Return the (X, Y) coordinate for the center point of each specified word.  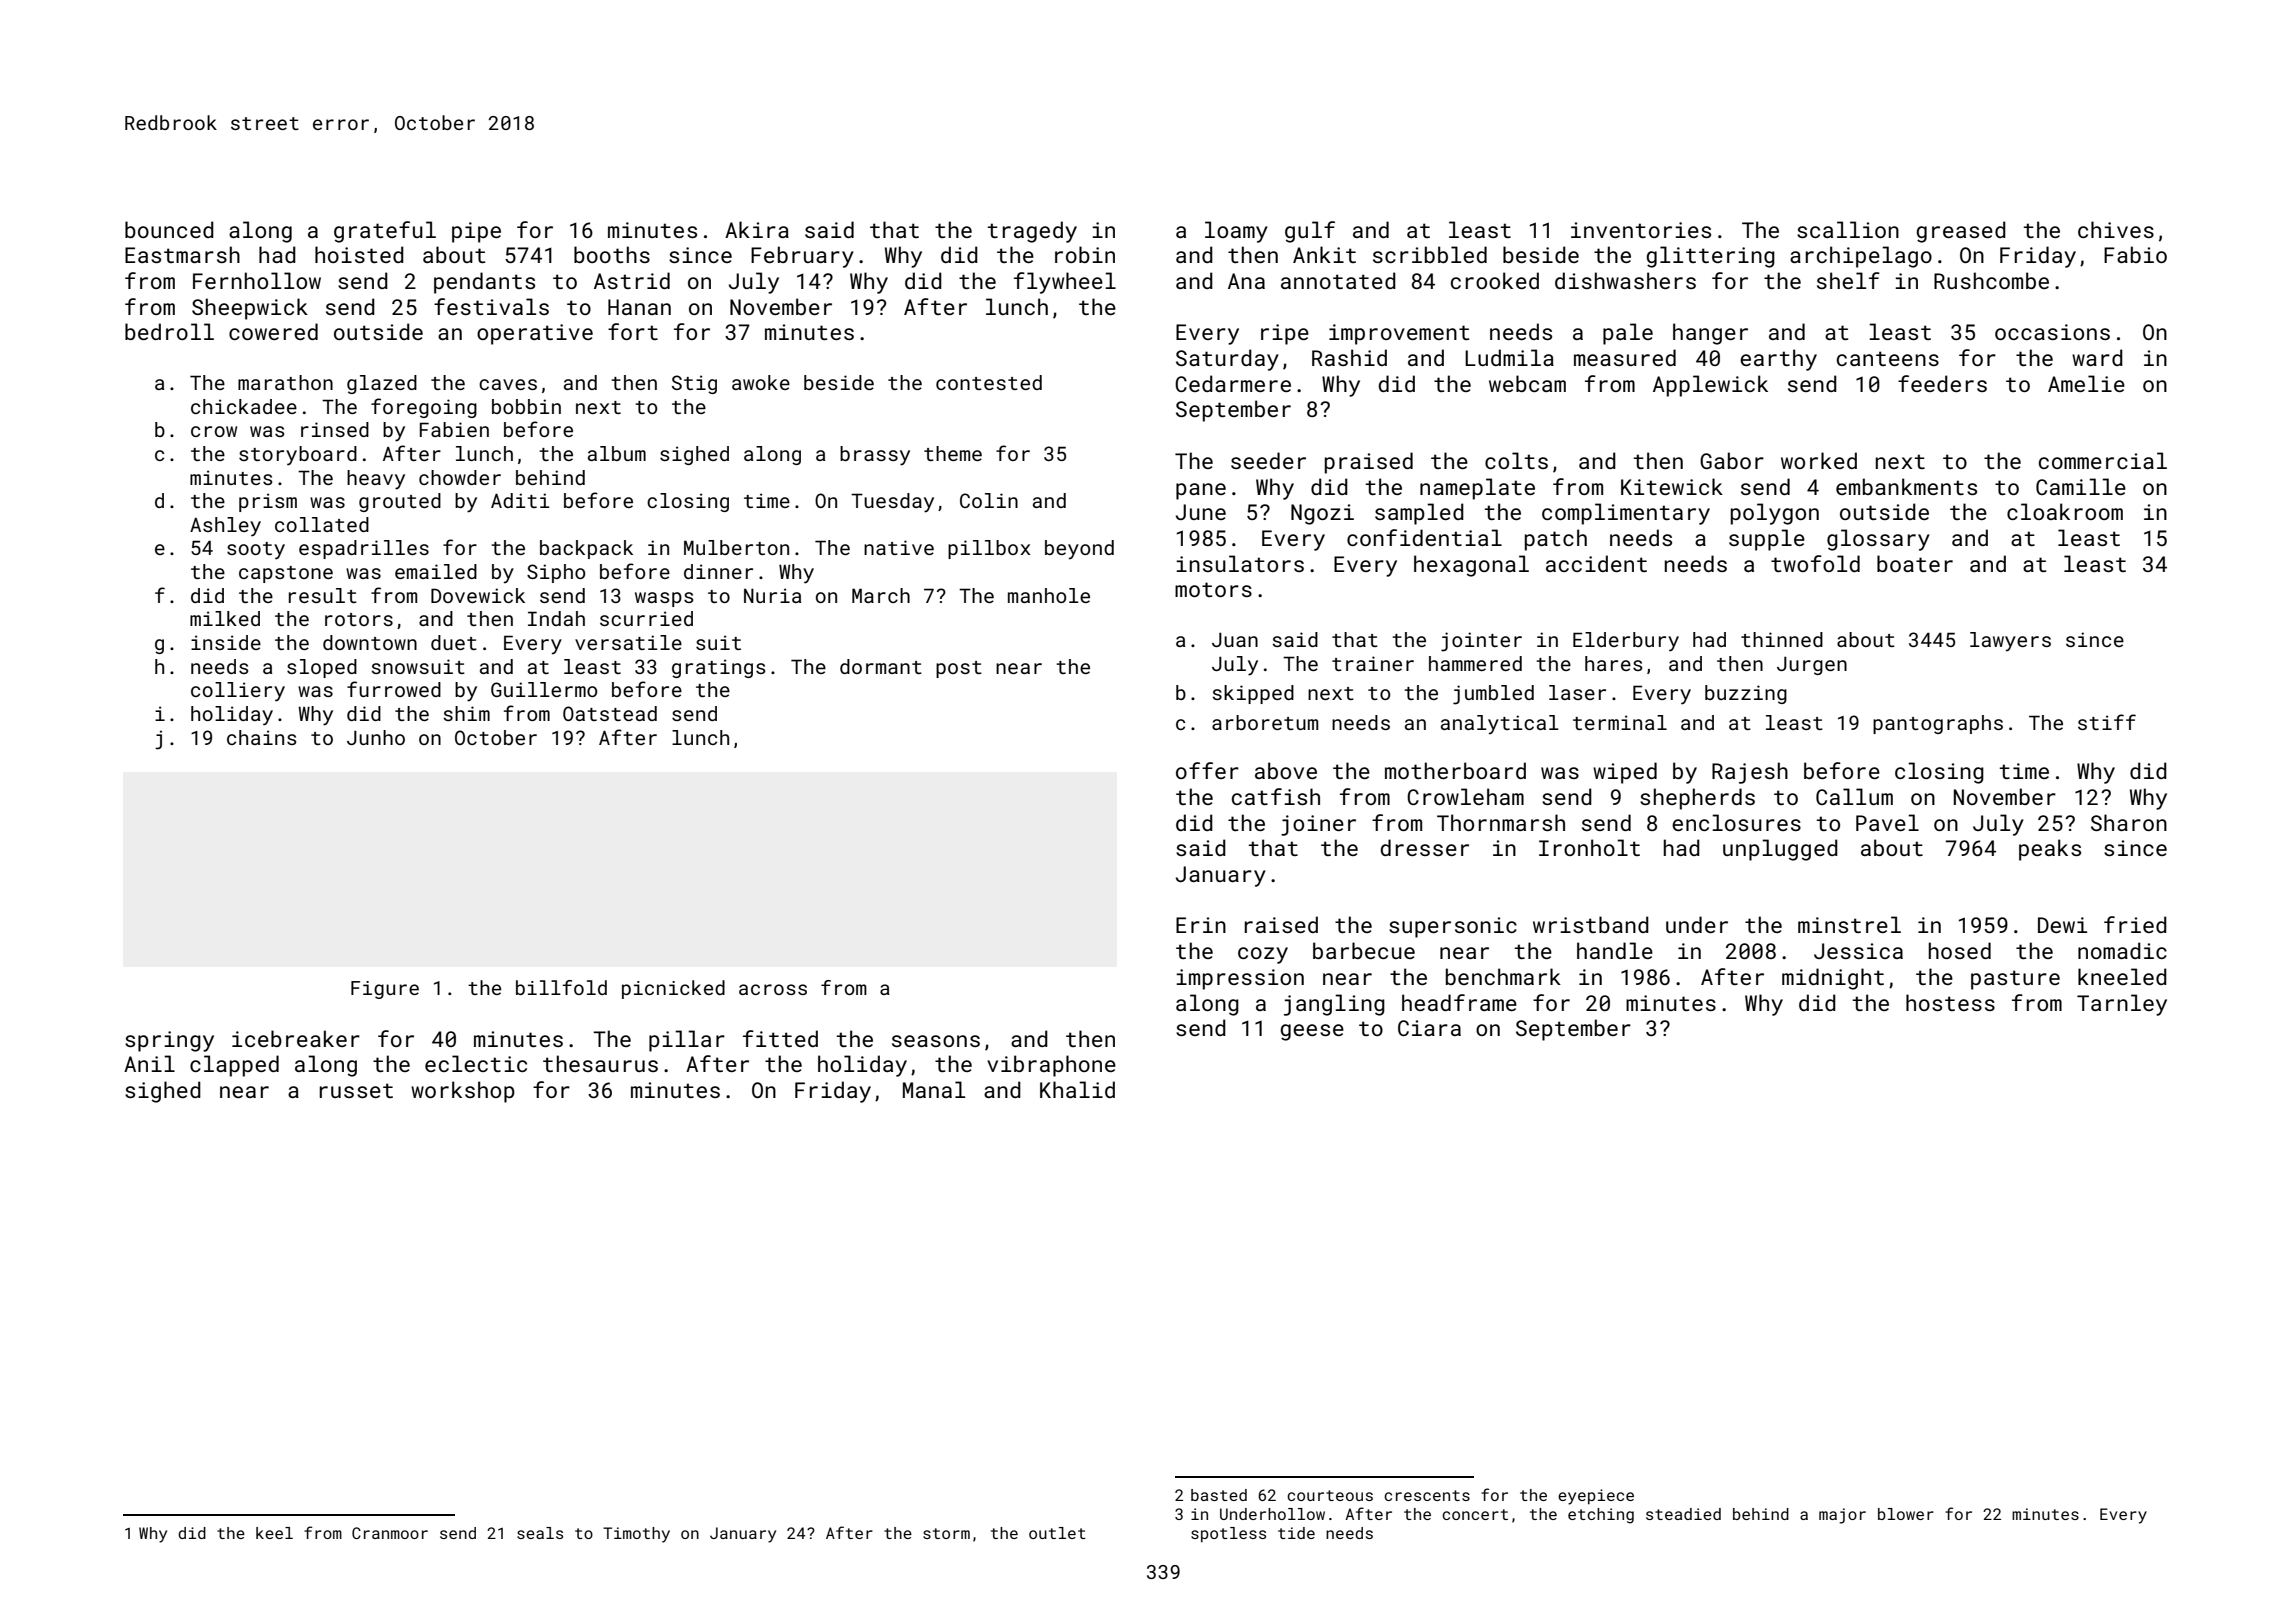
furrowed (394, 689)
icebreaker (296, 1038)
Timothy (636, 1535)
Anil (149, 1063)
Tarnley (2122, 1005)
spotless (1228, 1535)
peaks (2050, 850)
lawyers (2010, 642)
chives (2116, 229)
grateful (385, 232)
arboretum (1265, 722)
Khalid (1077, 1089)
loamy (1236, 232)
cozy (1263, 955)
